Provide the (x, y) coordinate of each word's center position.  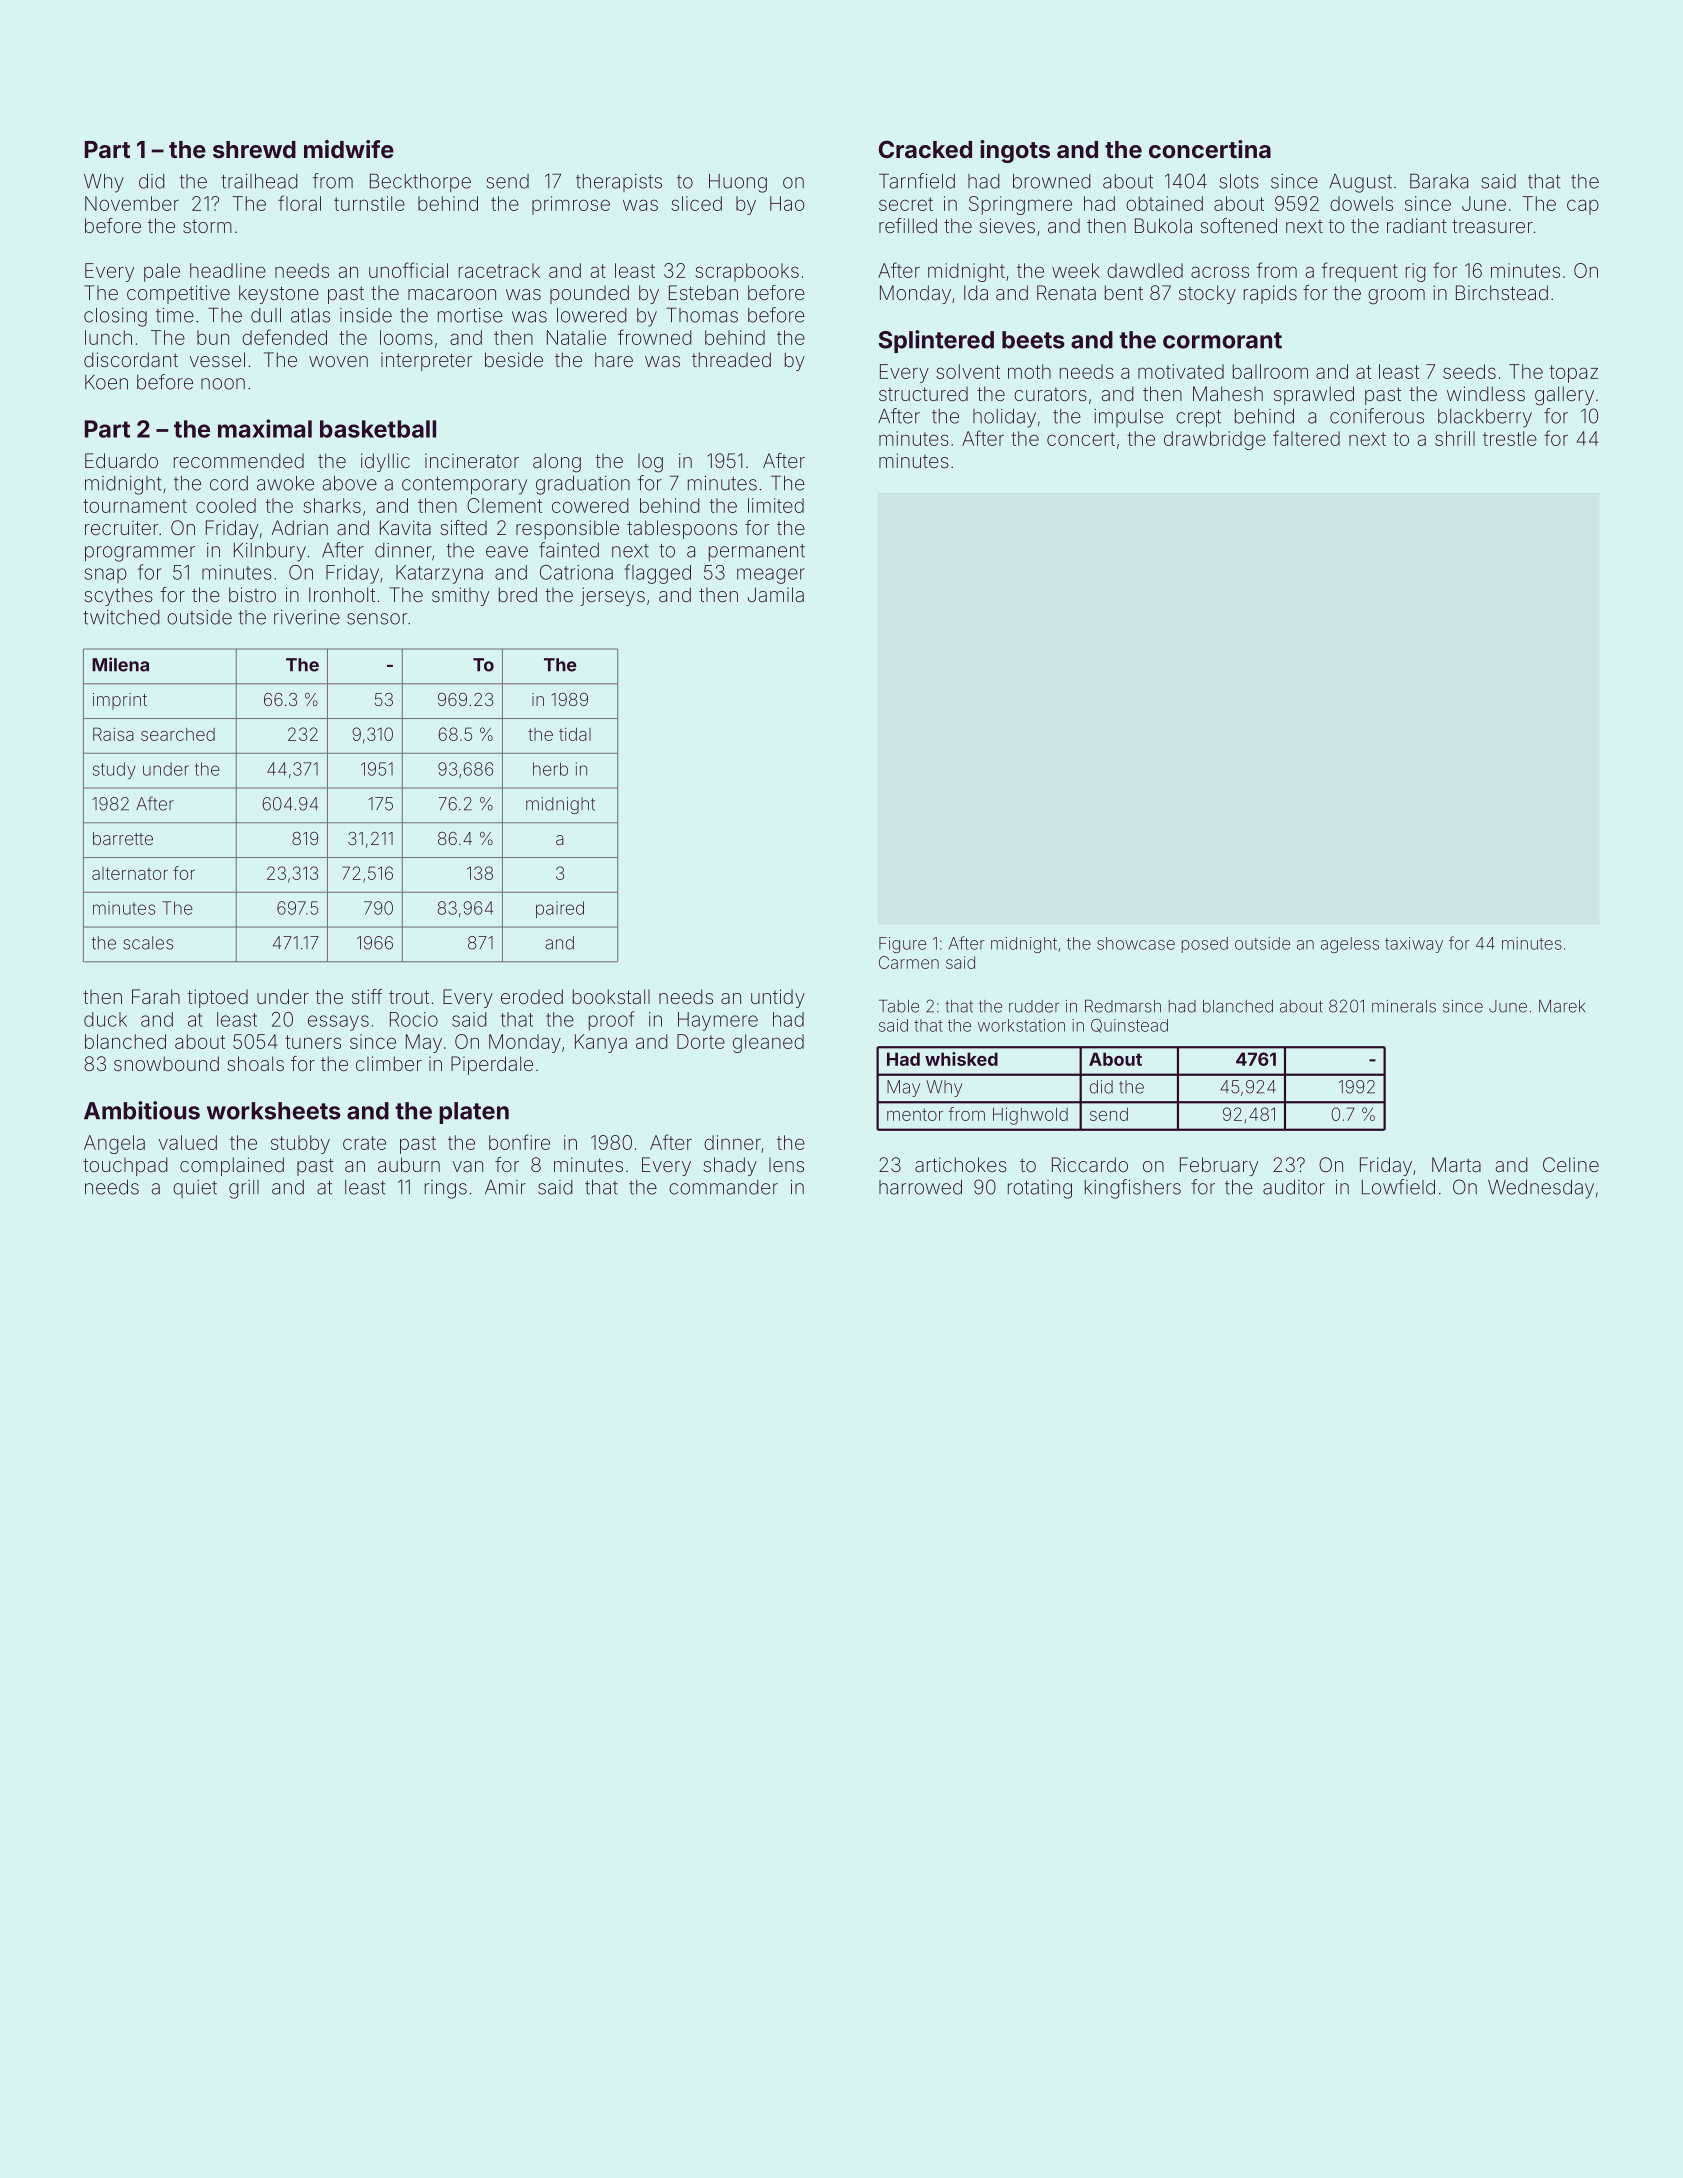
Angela (114, 1144)
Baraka (1439, 181)
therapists (619, 183)
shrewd (254, 149)
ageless (1350, 945)
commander (723, 1187)
